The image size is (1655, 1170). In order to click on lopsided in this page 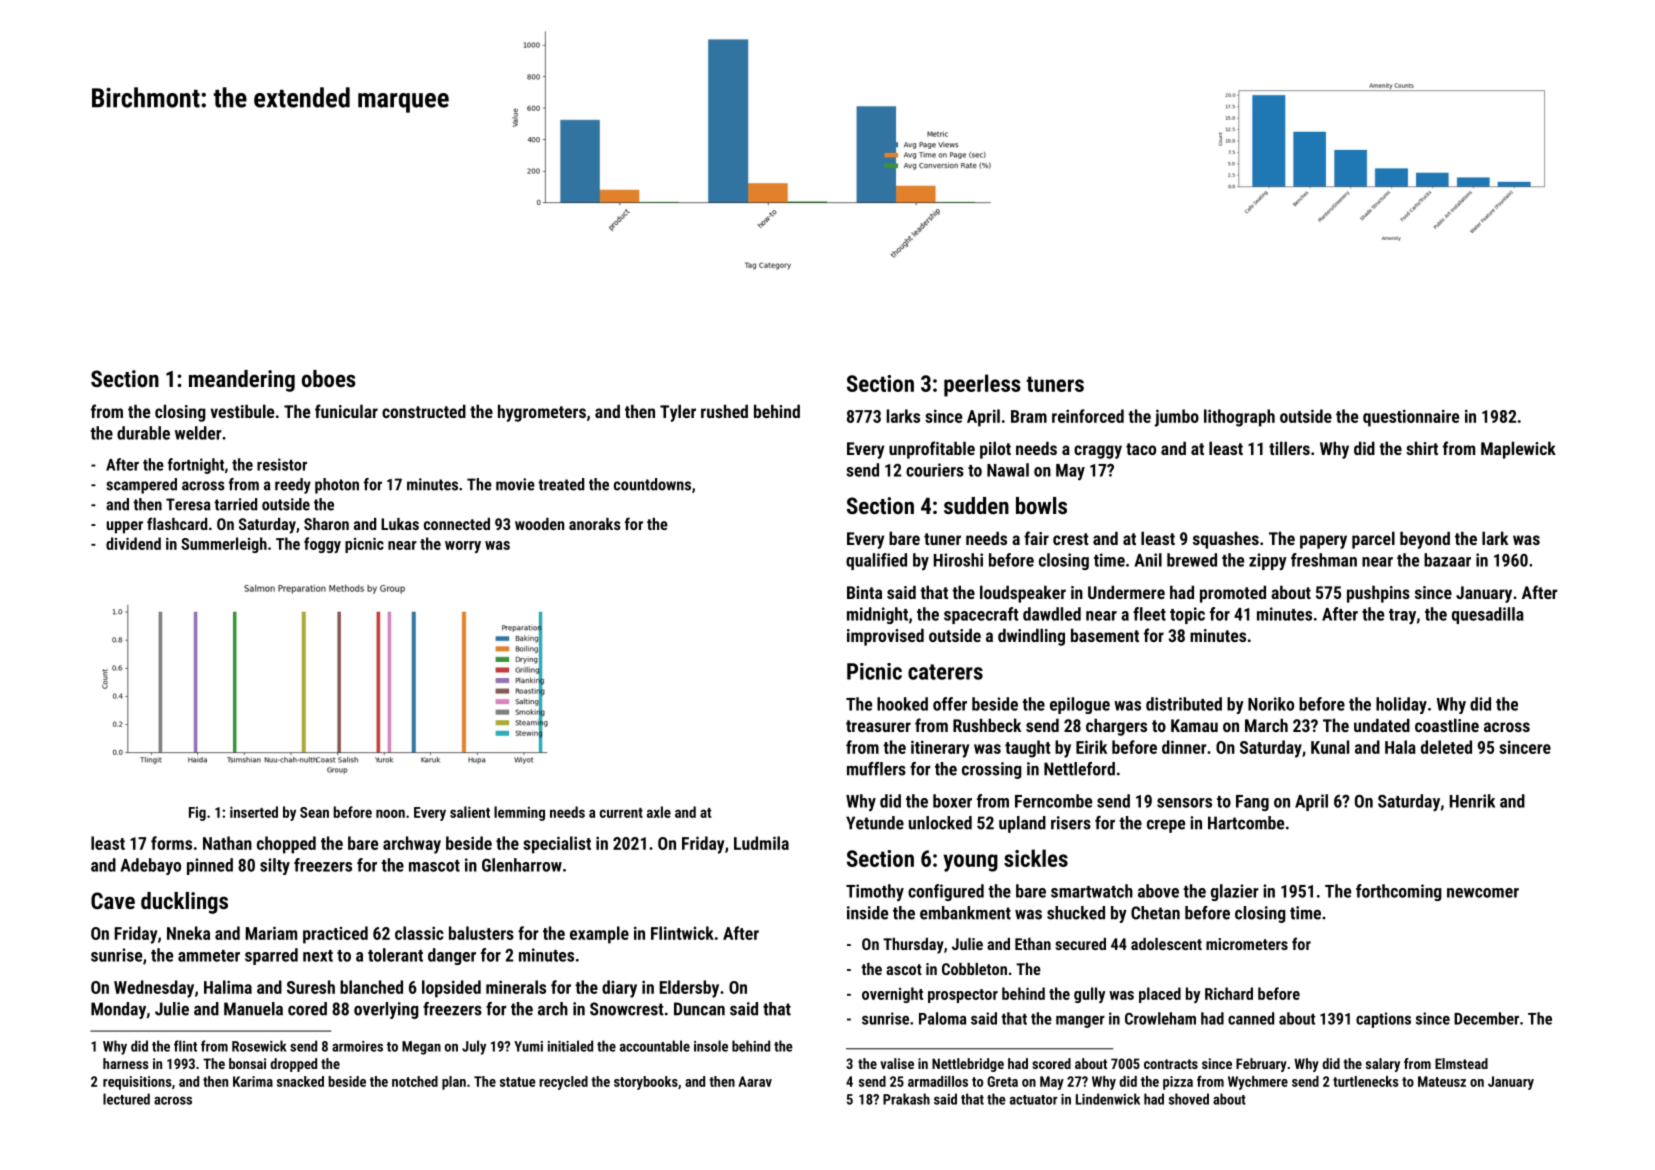, I will do `click(451, 989)`.
